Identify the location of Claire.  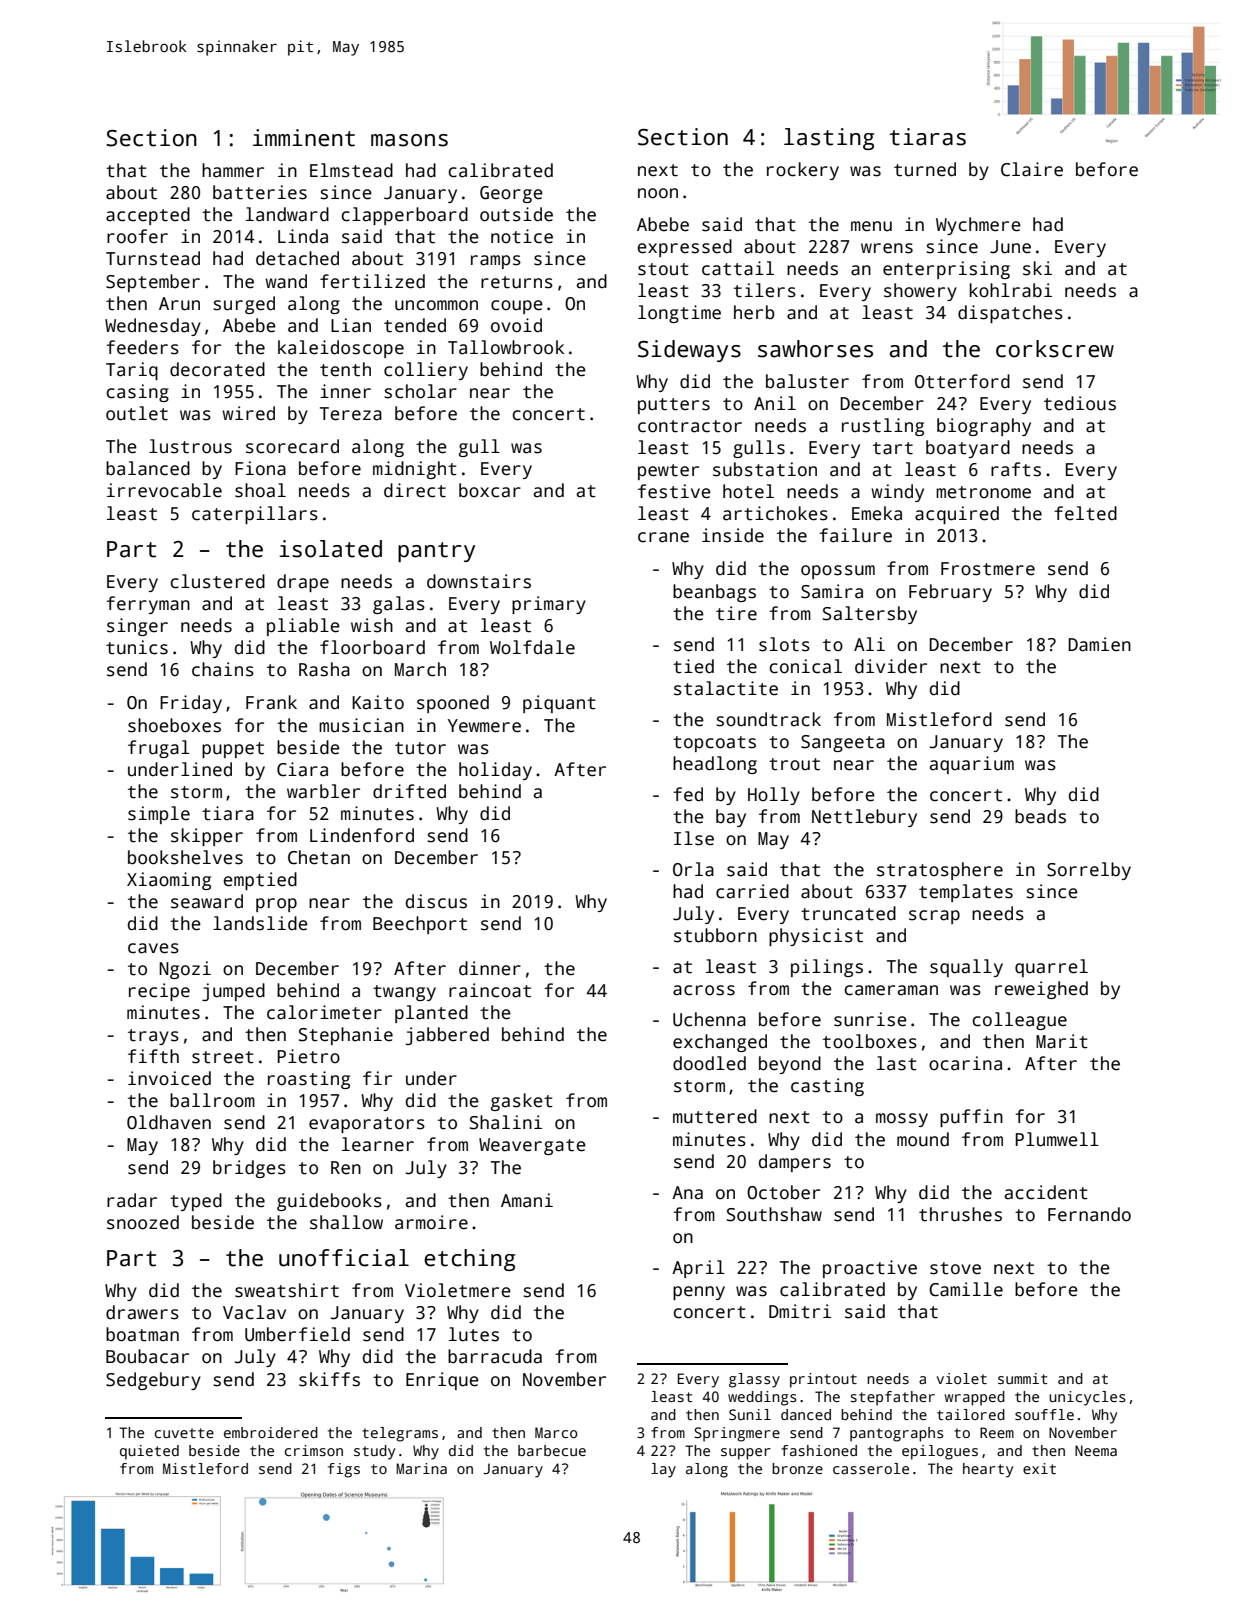
(1032, 169).
